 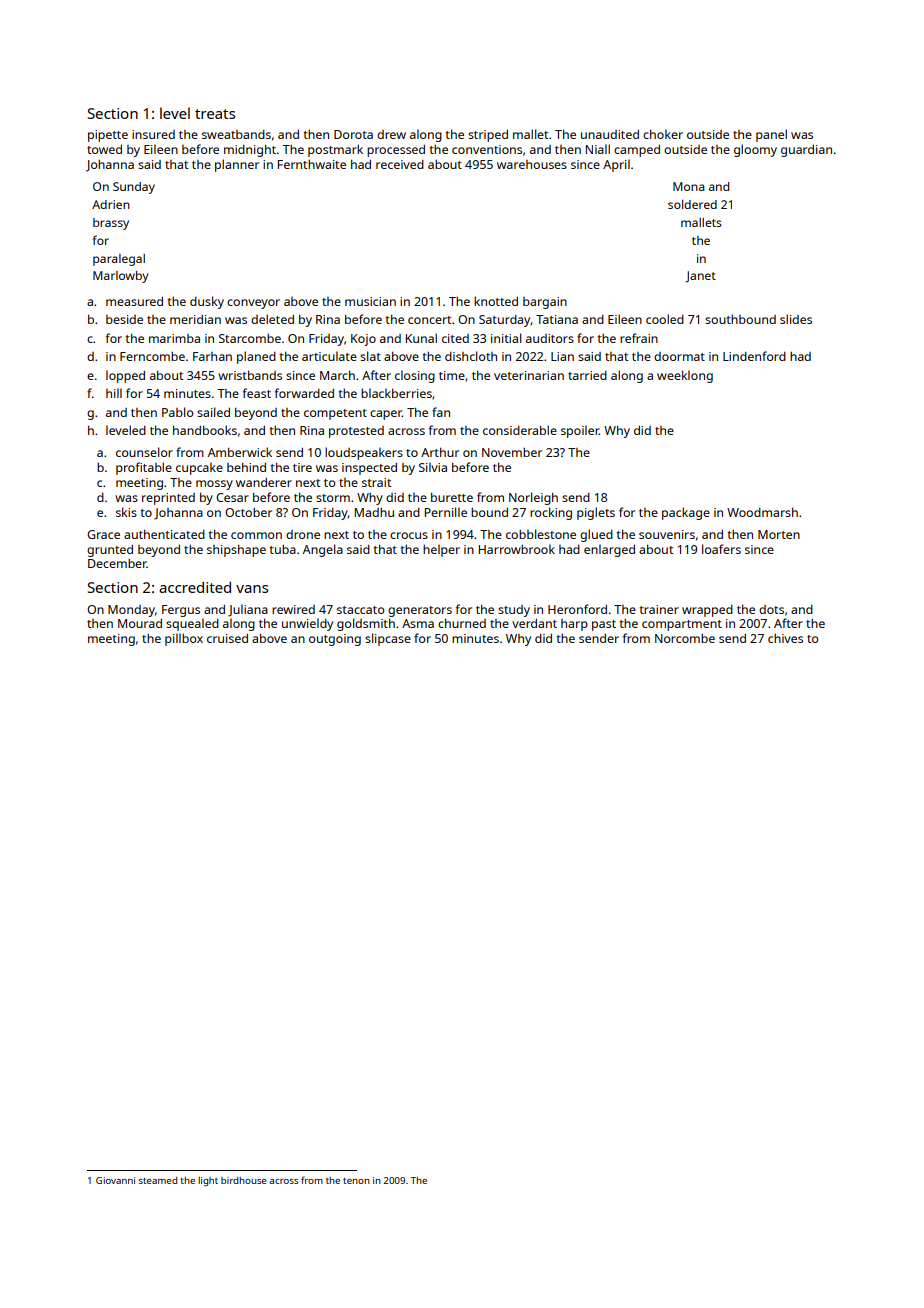 What do you see at coordinates (806, 151) in the page?
I see `guardian` at bounding box center [806, 151].
